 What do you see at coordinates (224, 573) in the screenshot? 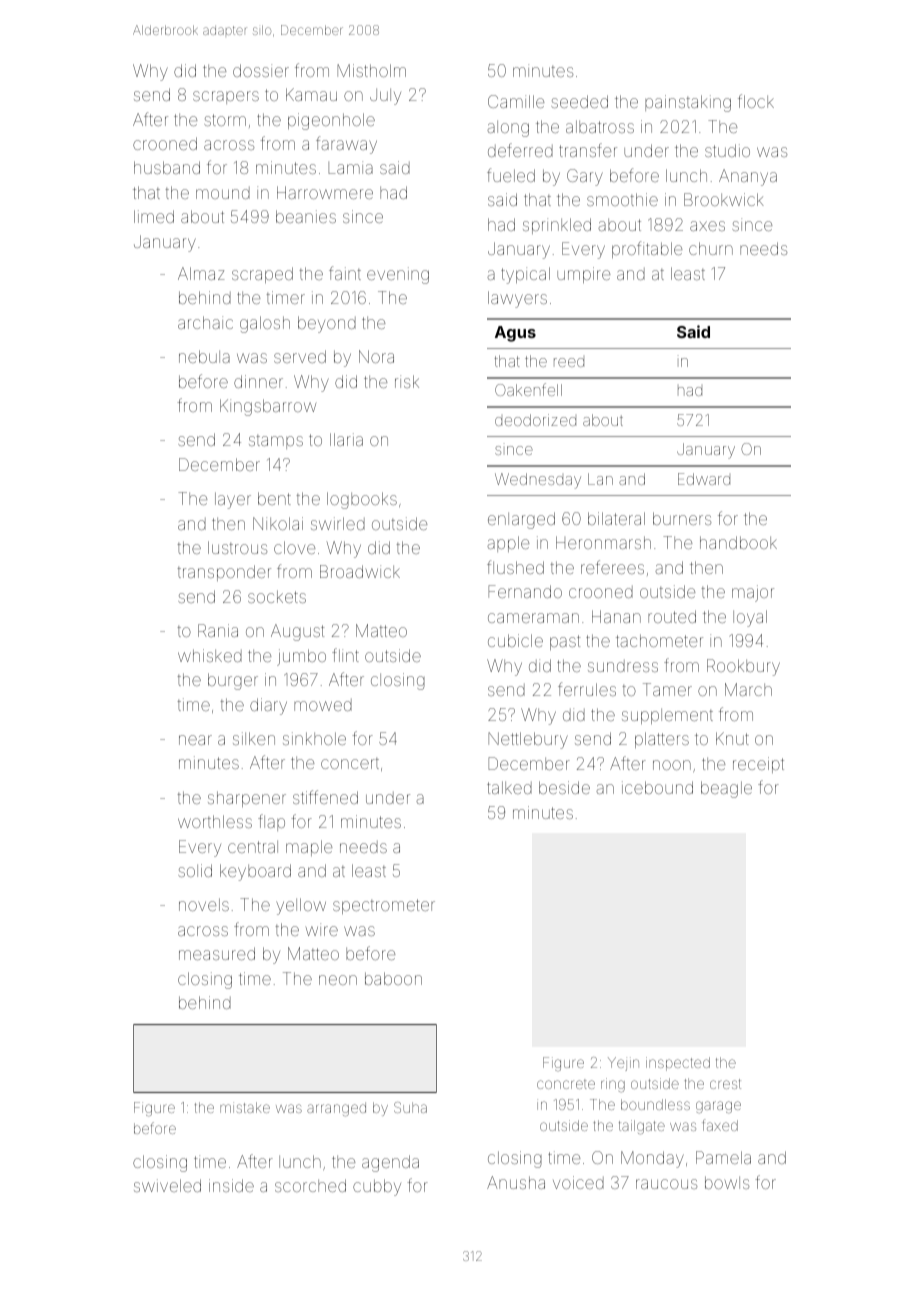
I see `transponder` at bounding box center [224, 573].
